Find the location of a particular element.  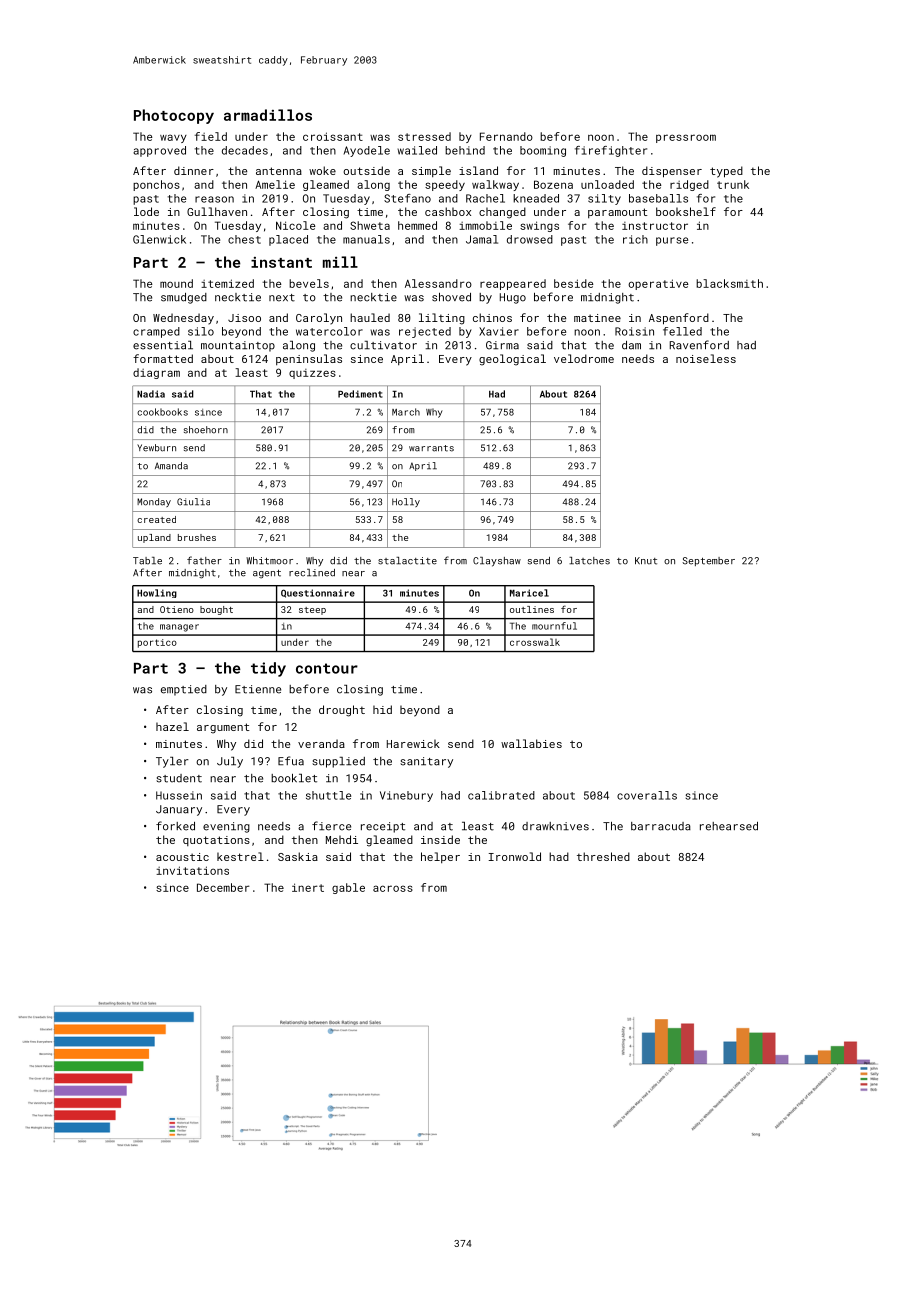

Alessandro is located at coordinates (438, 283).
